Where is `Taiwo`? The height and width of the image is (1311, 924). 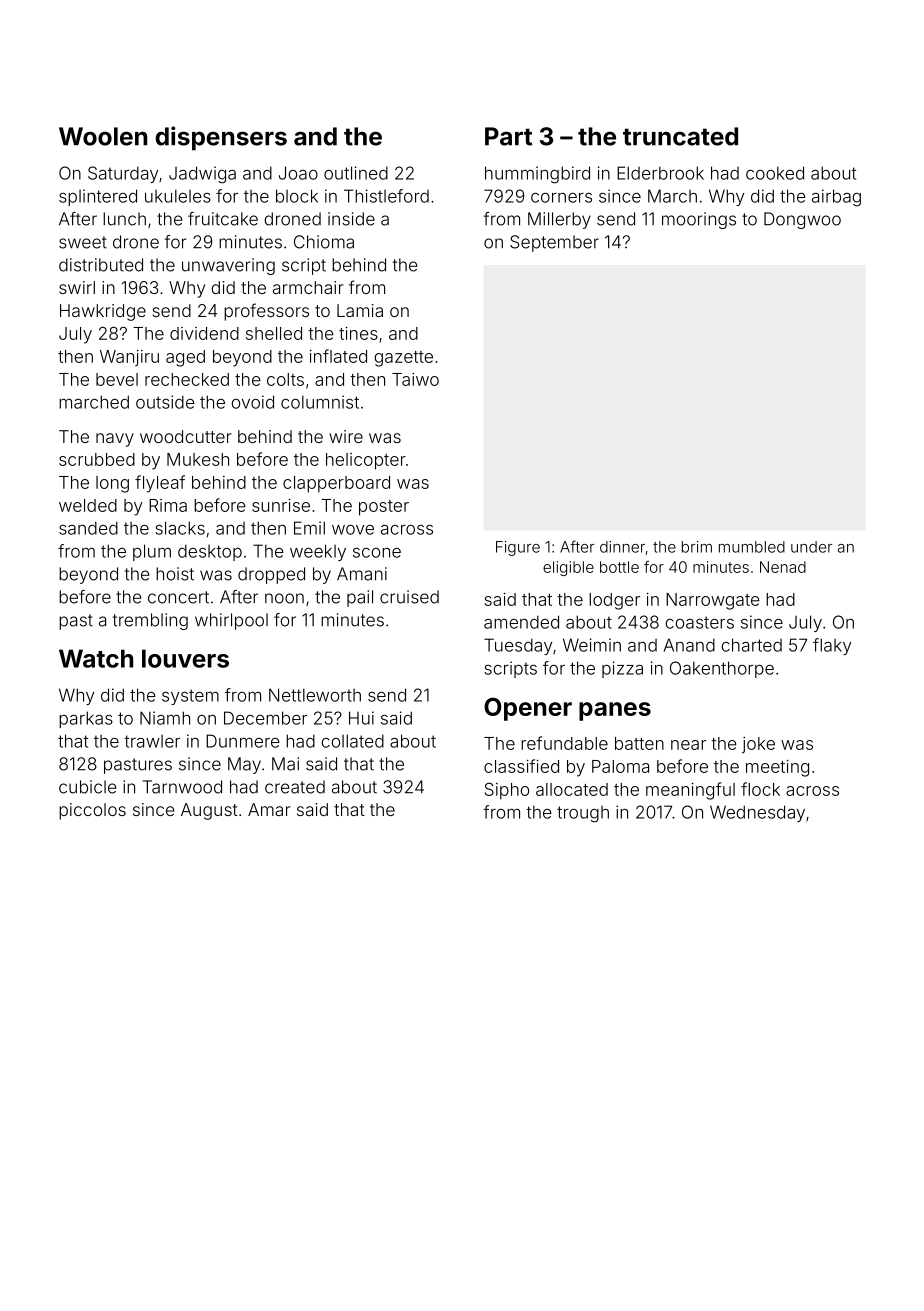 Taiwo is located at coordinates (415, 379).
